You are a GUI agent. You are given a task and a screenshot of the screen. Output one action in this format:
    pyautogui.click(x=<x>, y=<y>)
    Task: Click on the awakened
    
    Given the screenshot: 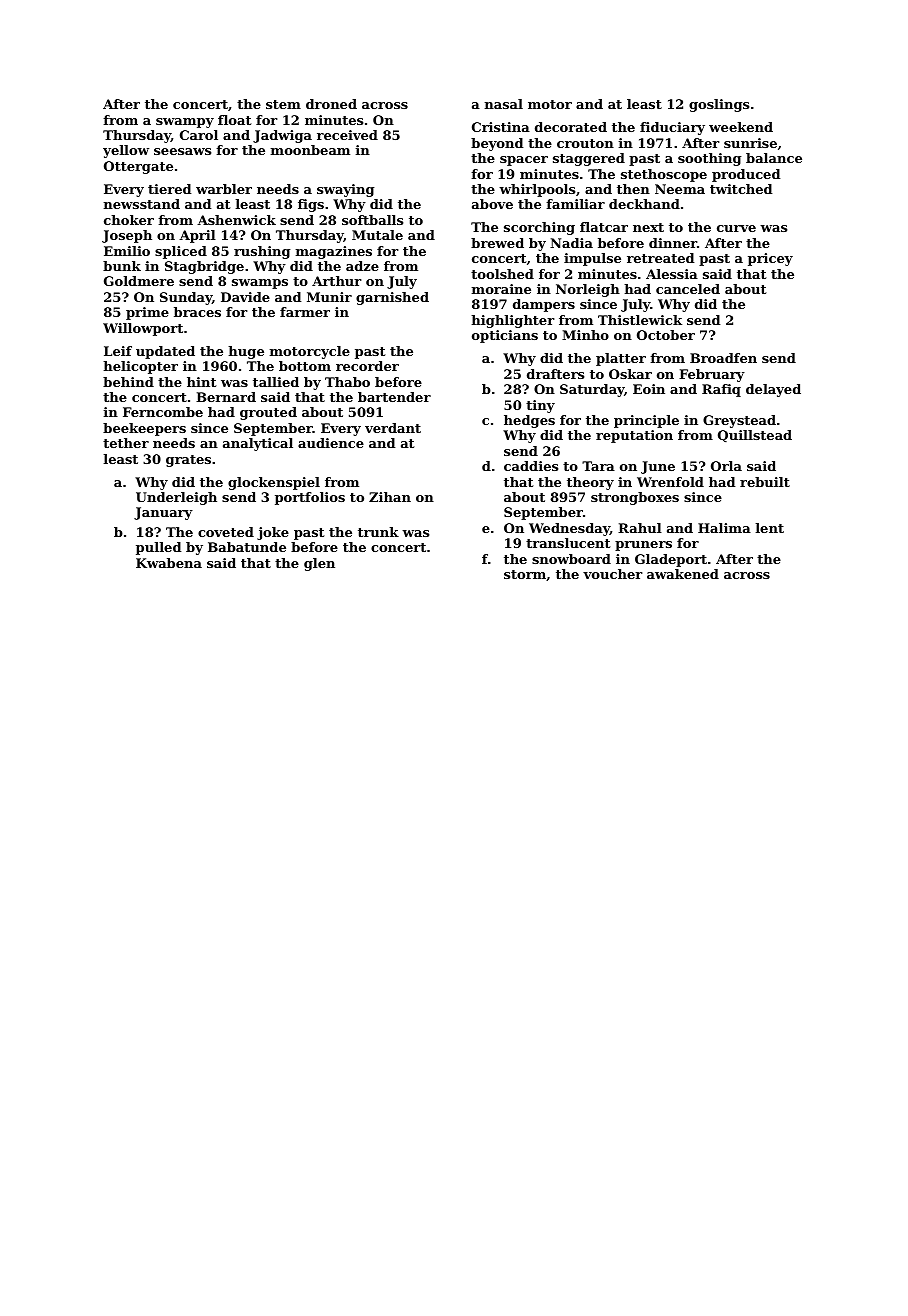 What is the action you would take?
    pyautogui.click(x=683, y=574)
